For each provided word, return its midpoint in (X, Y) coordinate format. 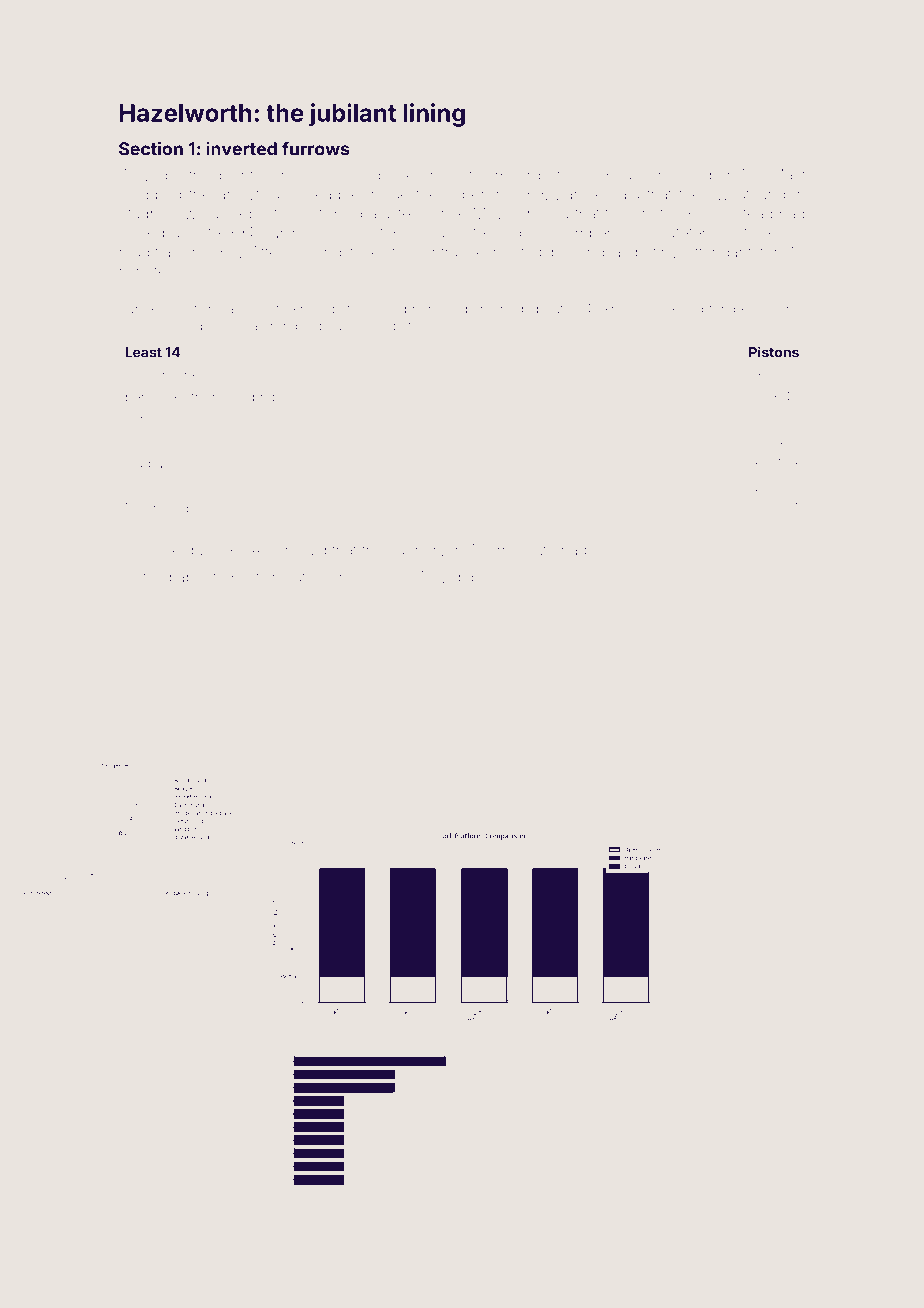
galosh (347, 327)
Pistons (774, 352)
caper (465, 197)
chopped (150, 196)
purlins (285, 234)
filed (157, 576)
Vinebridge (257, 398)
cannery (417, 553)
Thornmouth (512, 550)
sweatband (747, 194)
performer (156, 397)
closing (316, 253)
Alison (272, 550)
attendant (719, 252)
